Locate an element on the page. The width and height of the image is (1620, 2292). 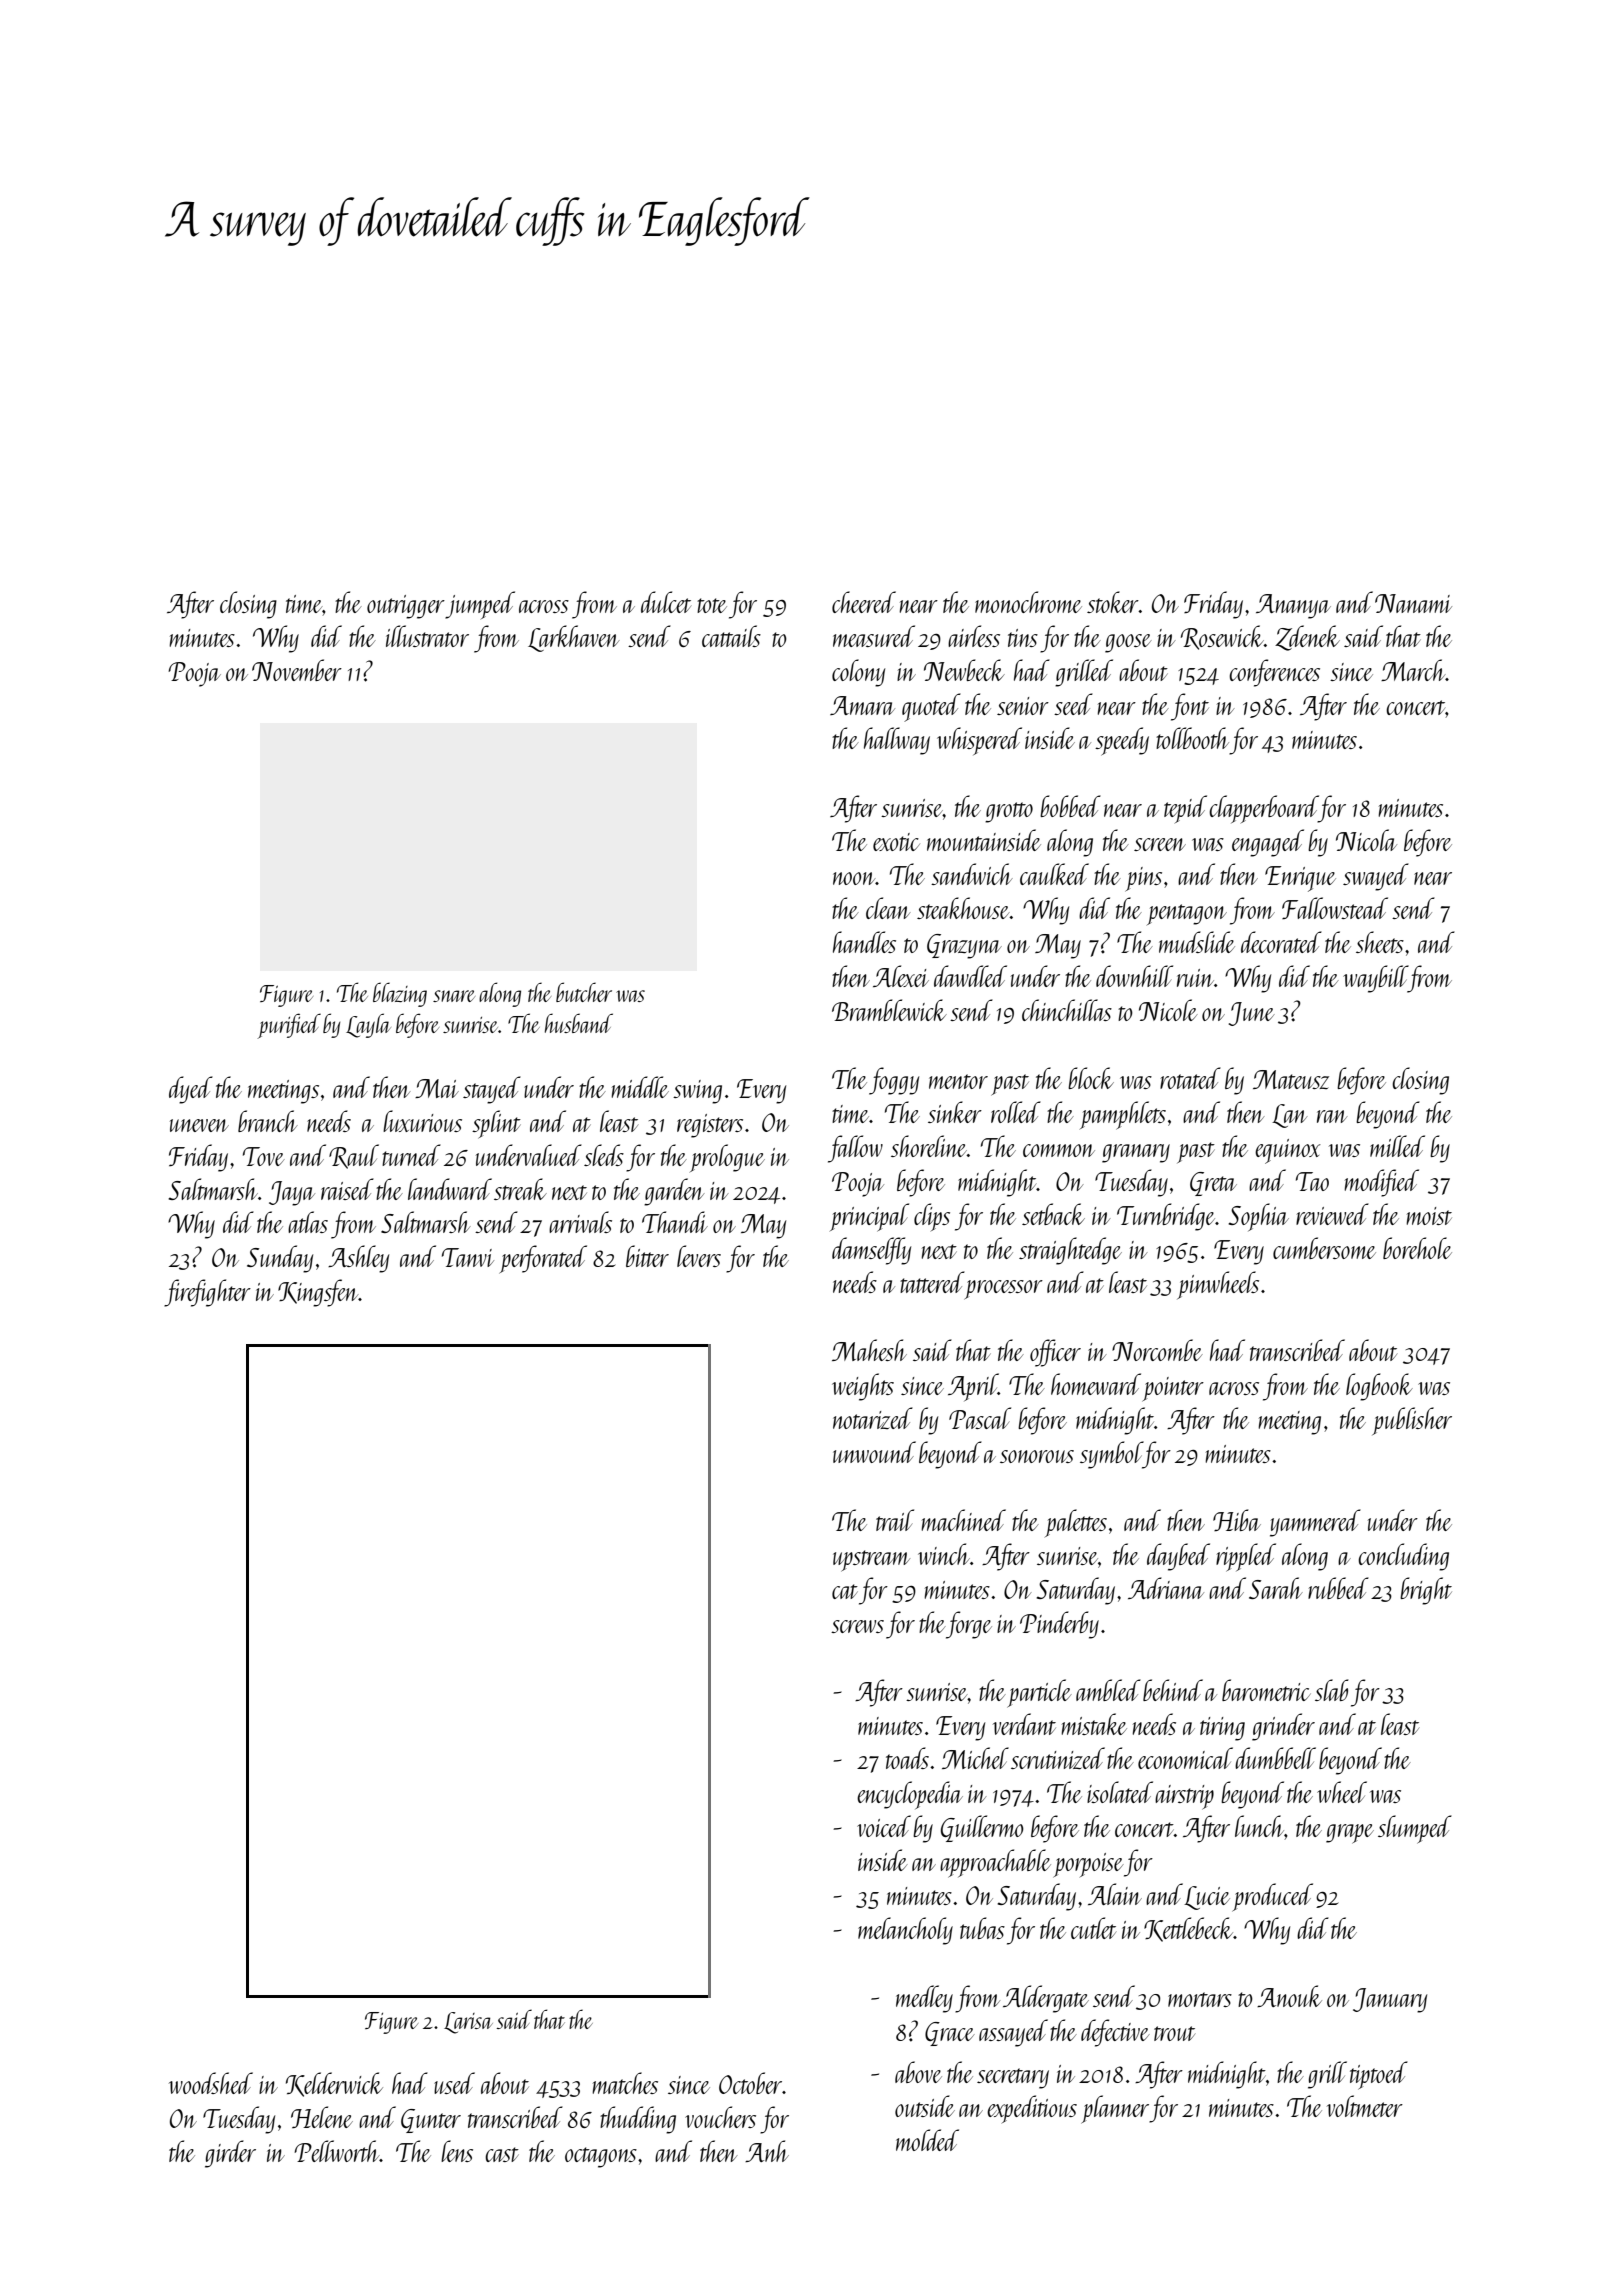
milled is located at coordinates (1397, 1146).
